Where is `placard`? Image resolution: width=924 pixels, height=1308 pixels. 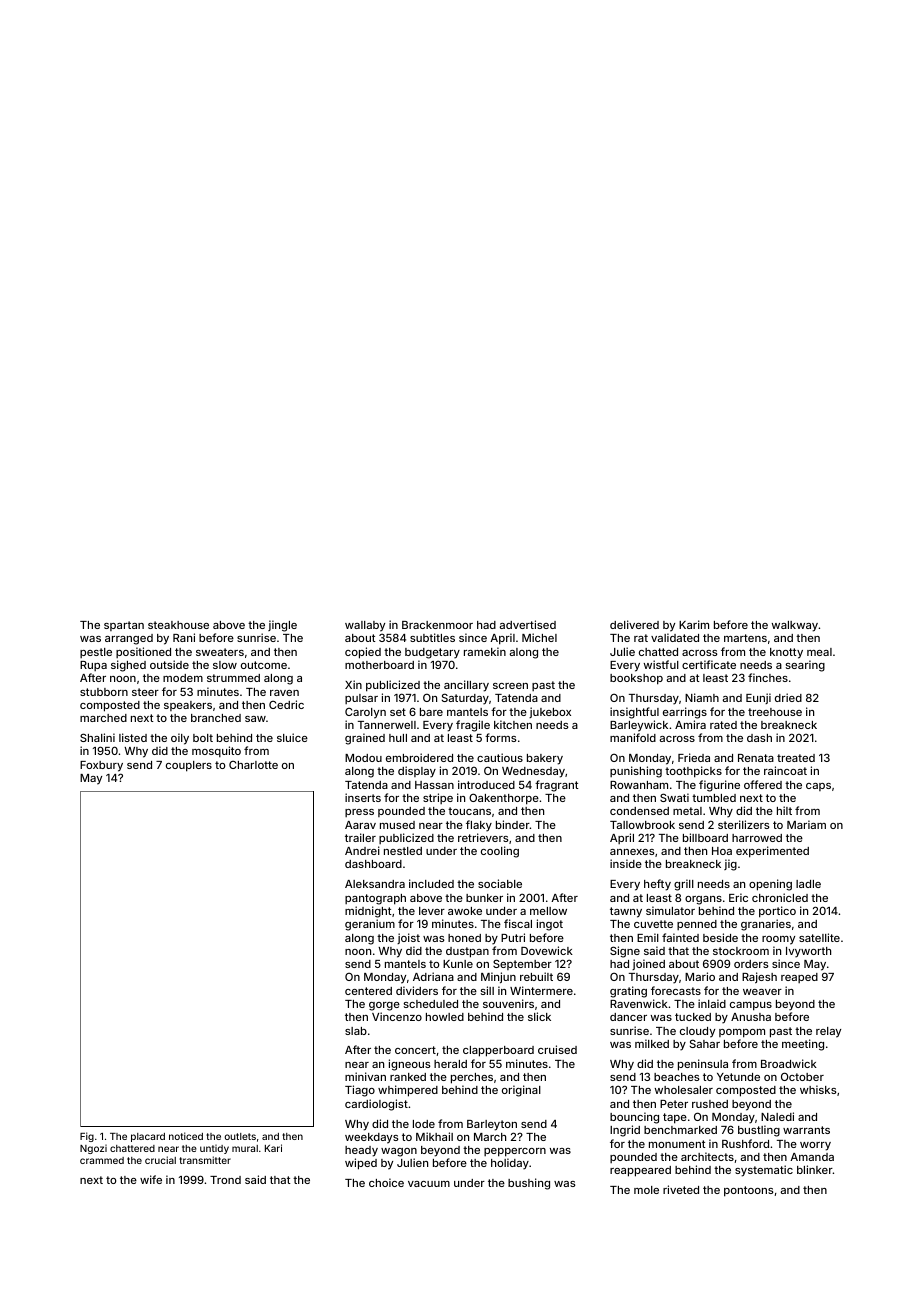 placard is located at coordinates (148, 1137).
